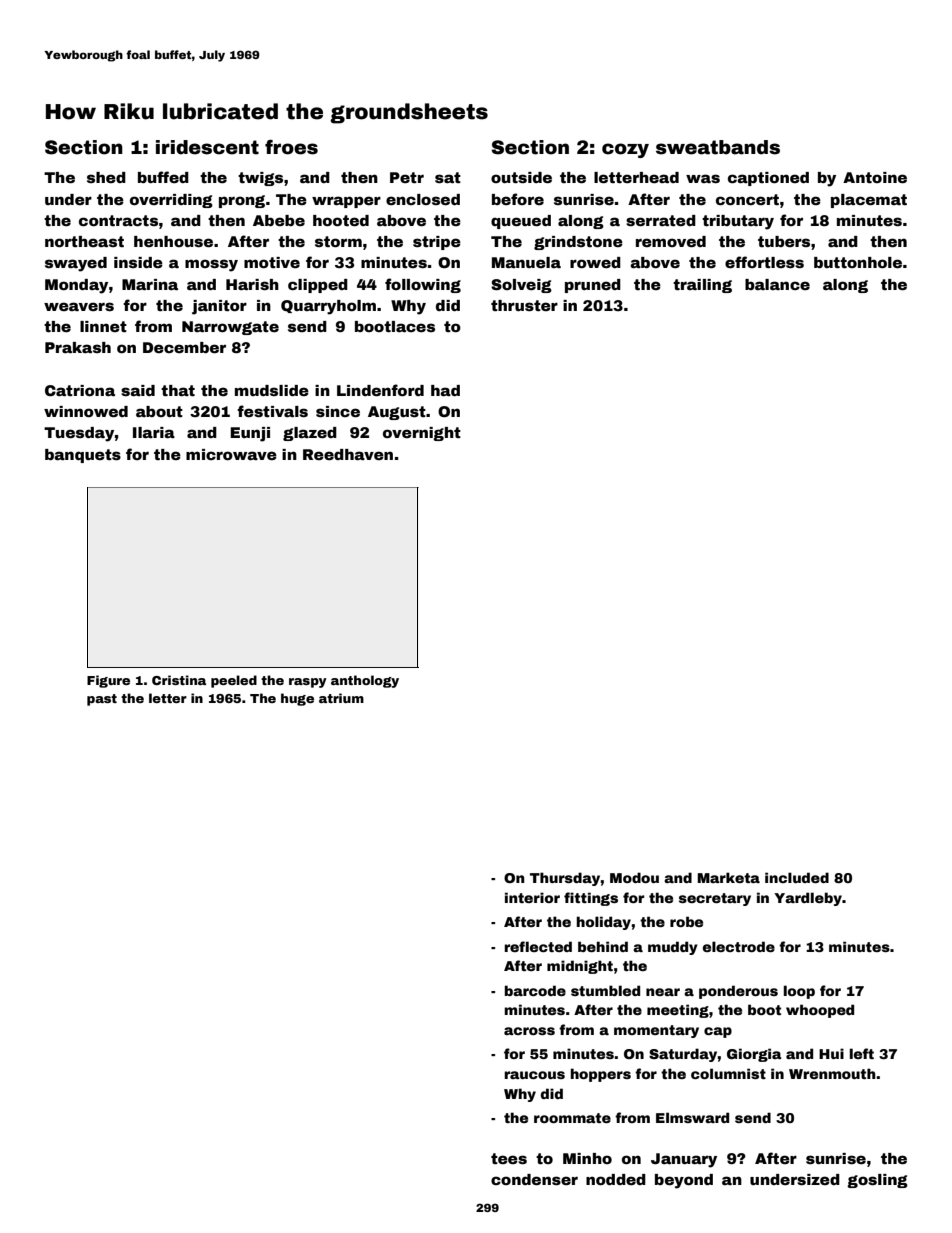  Describe the element at coordinates (532, 897) in the document. I see `interior` at that location.
